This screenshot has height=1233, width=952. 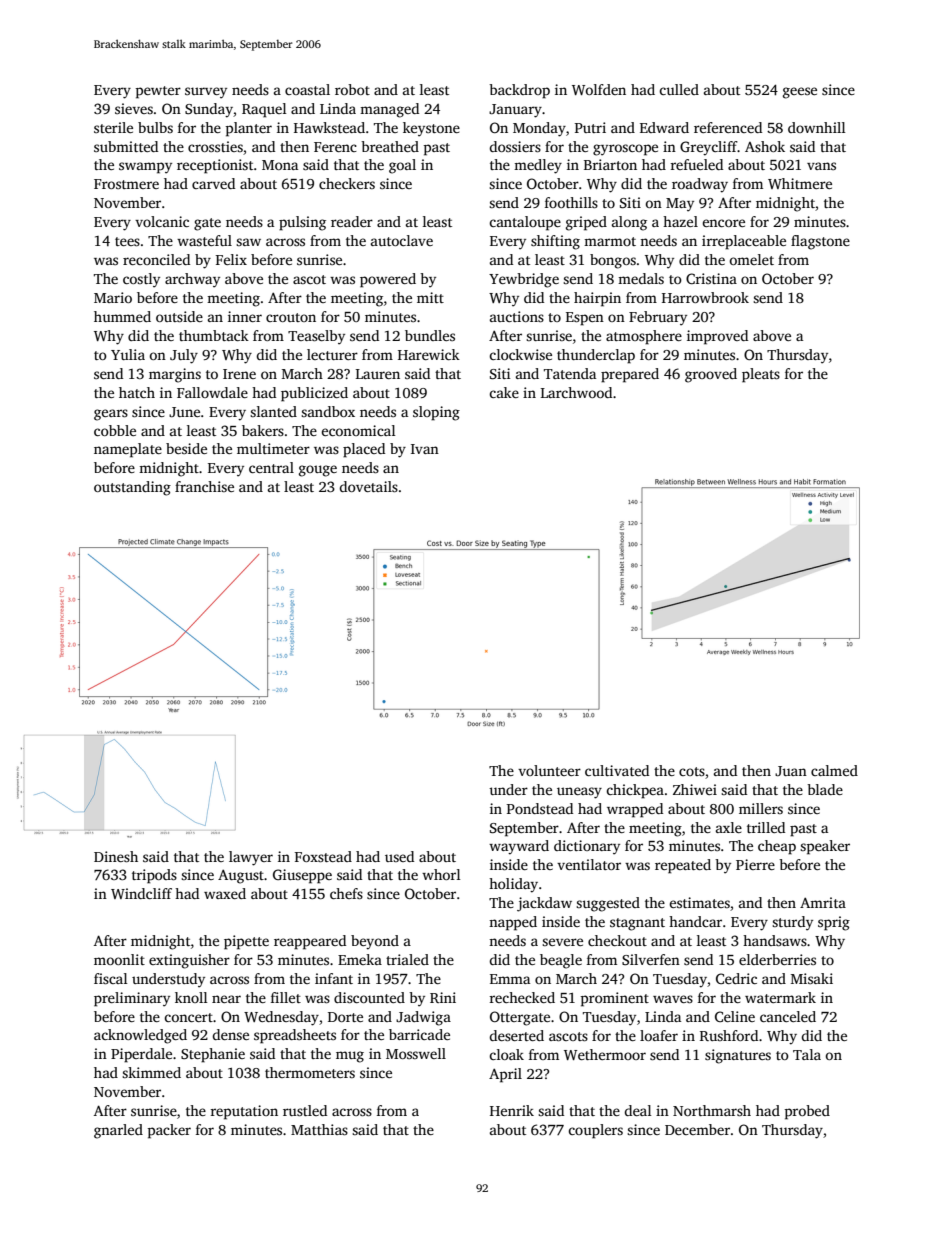 I want to click on pewter, so click(x=158, y=92).
